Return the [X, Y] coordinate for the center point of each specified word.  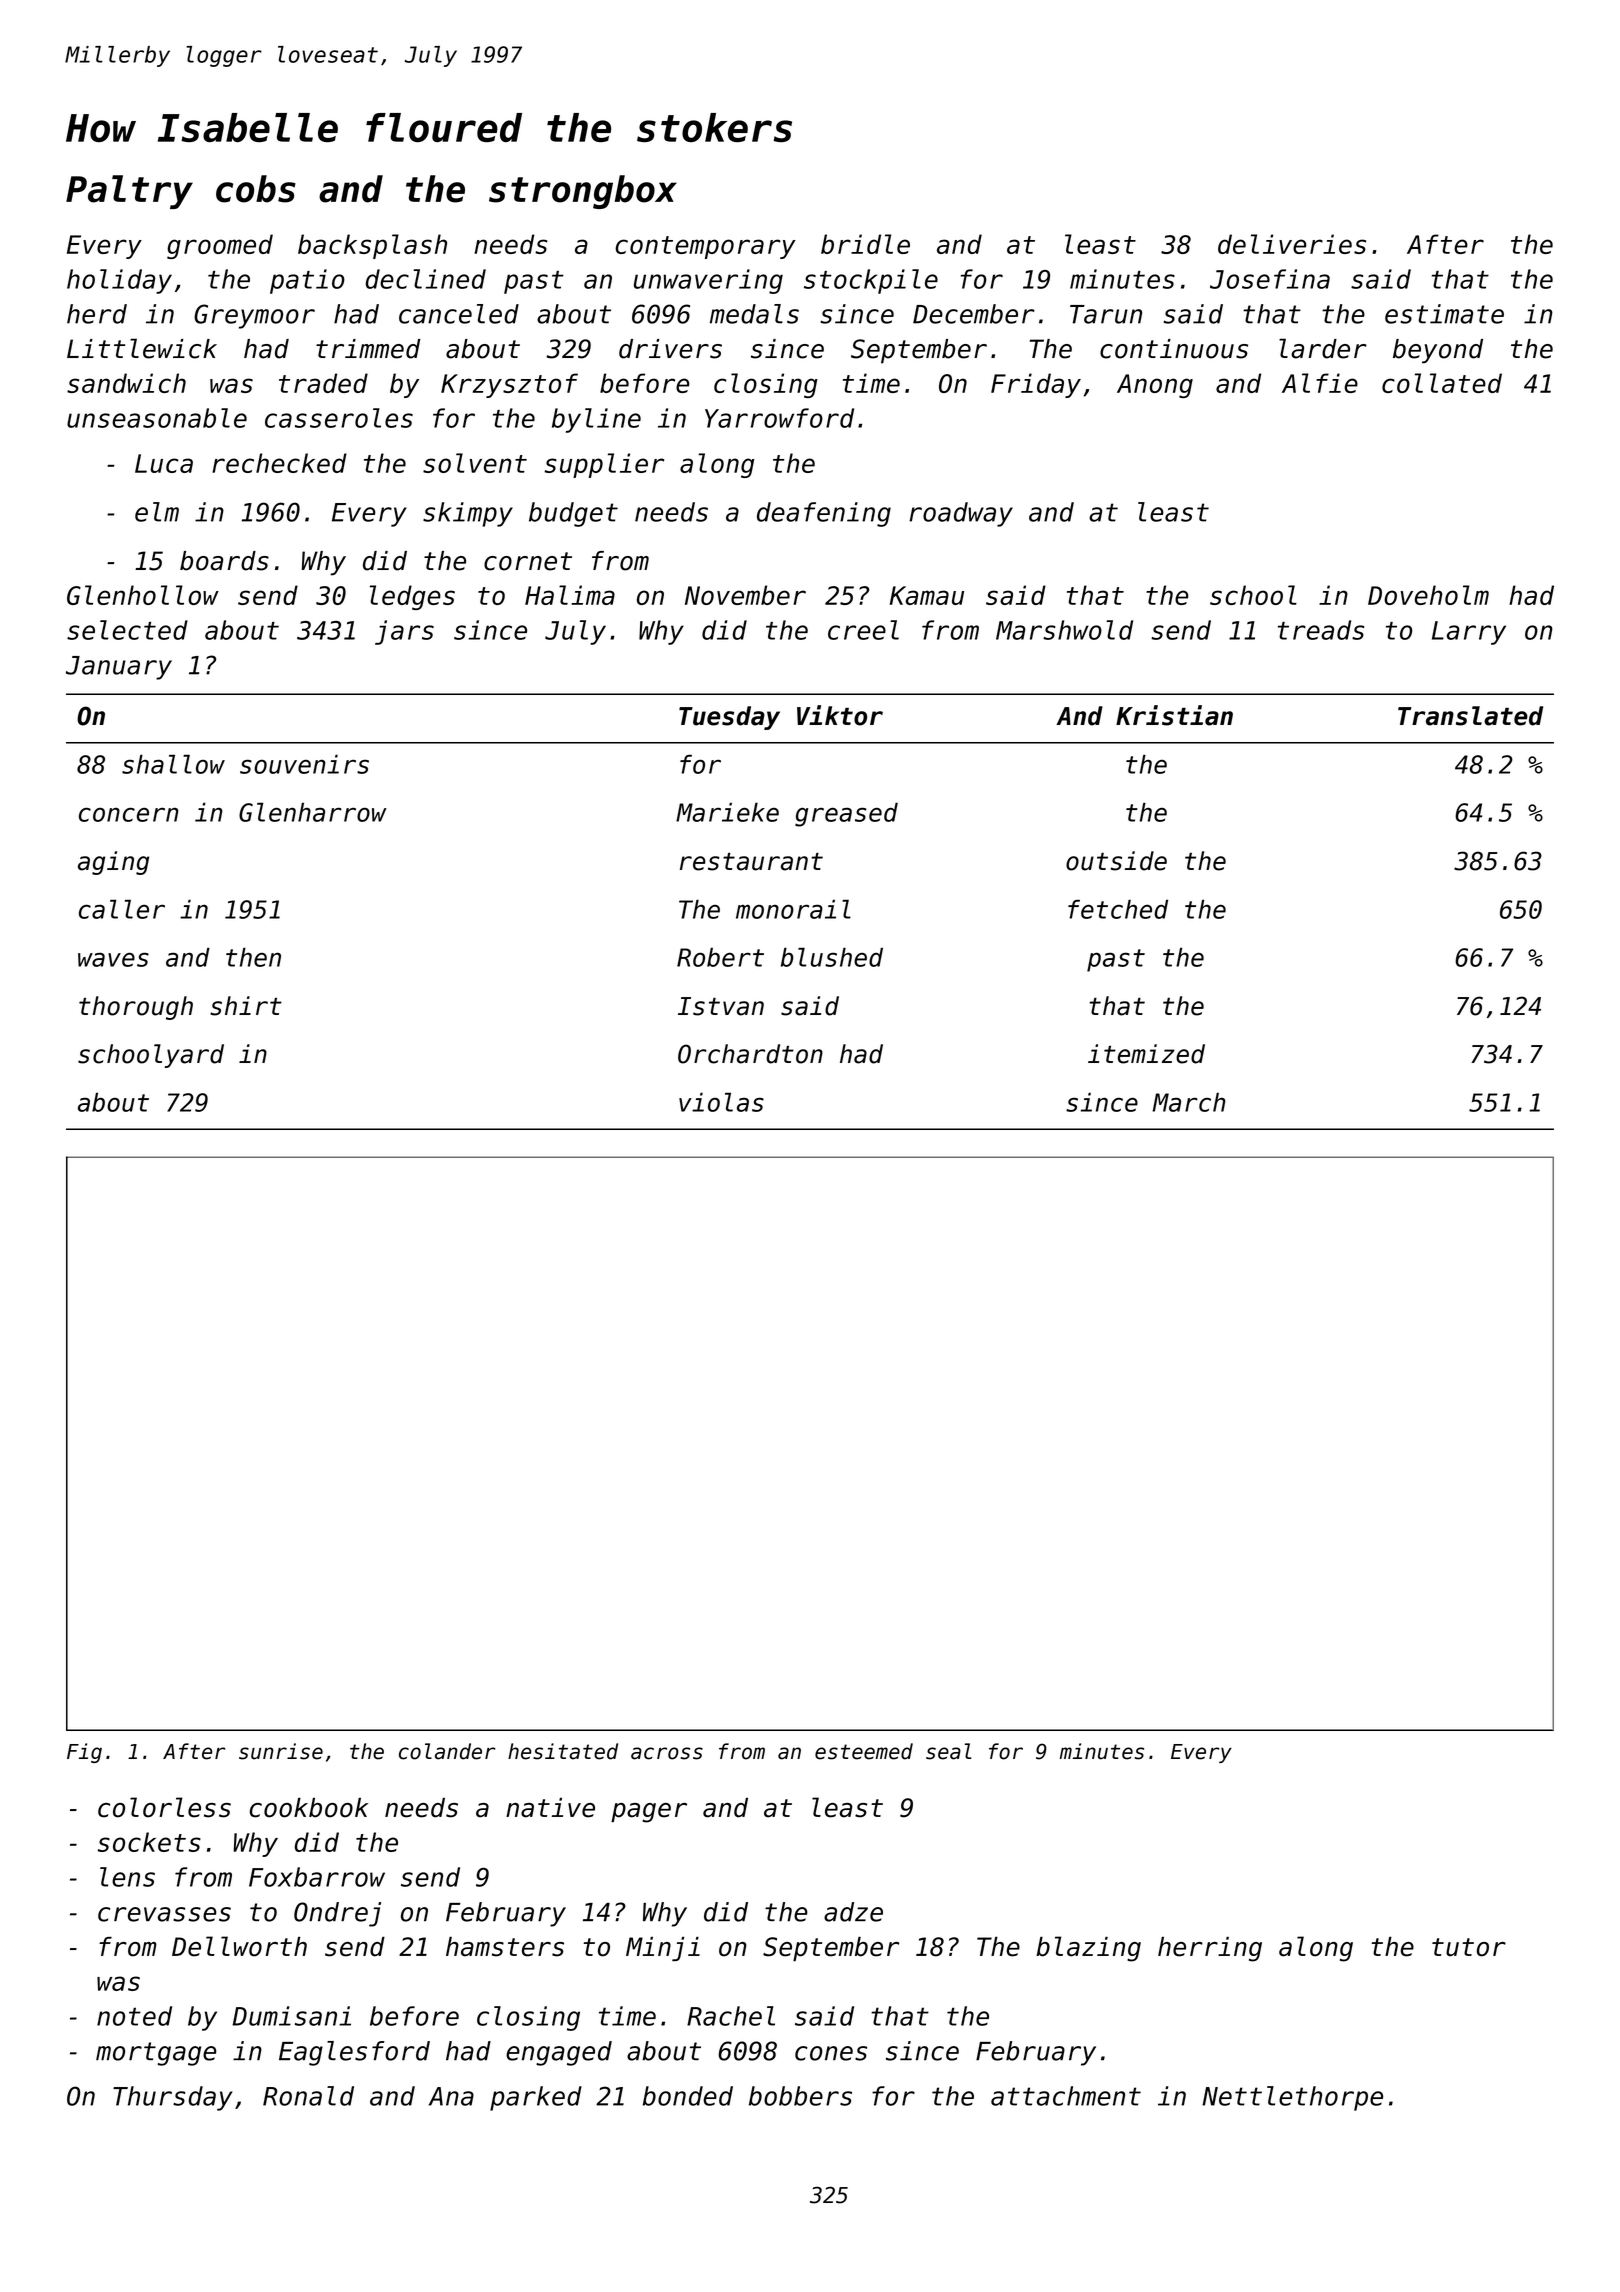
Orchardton [750, 1054]
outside [1116, 861]
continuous [1174, 349]
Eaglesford [354, 2053]
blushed [832, 957]
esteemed [864, 1751]
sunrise [281, 1751]
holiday [119, 281]
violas [721, 1102]
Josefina [1270, 279]
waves [113, 959]
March [1189, 1102]
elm [157, 512]
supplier [604, 465]
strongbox [583, 192]
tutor [1469, 1947]
